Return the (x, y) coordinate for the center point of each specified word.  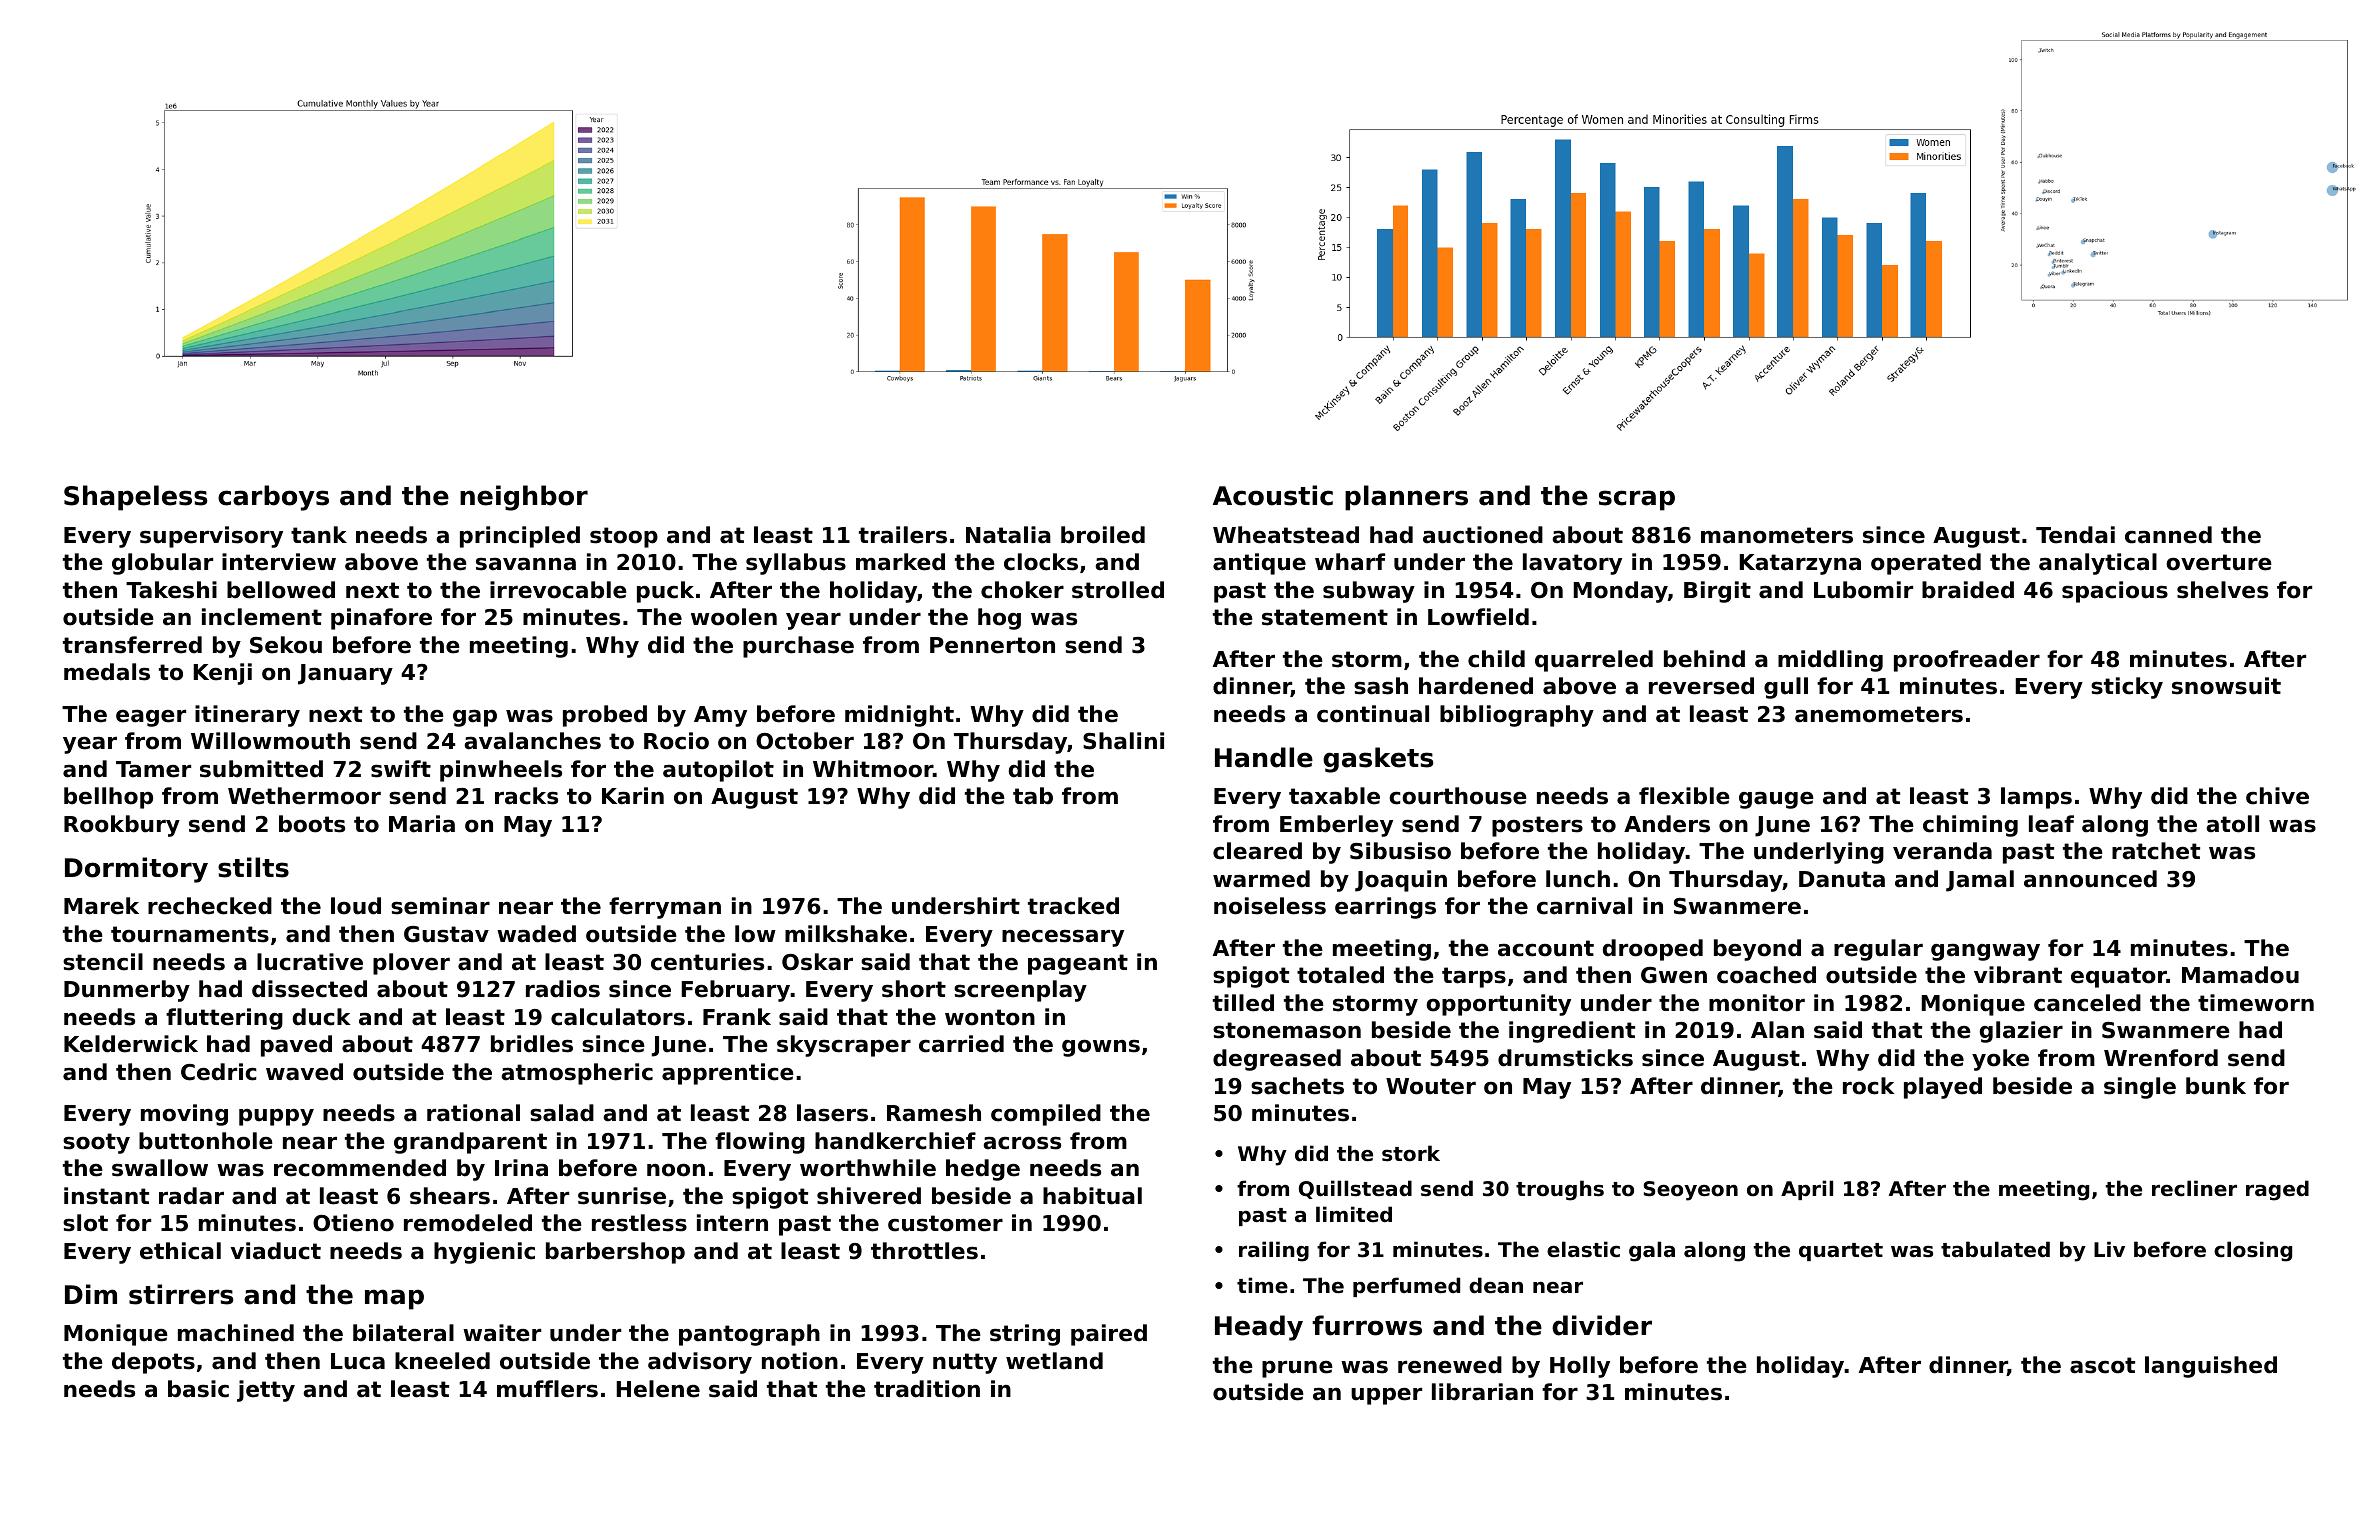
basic (198, 1389)
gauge (1776, 800)
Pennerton (992, 645)
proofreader (1967, 661)
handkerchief (895, 1141)
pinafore (381, 619)
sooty (96, 1143)
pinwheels (501, 771)
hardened (1476, 686)
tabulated (1995, 1249)
